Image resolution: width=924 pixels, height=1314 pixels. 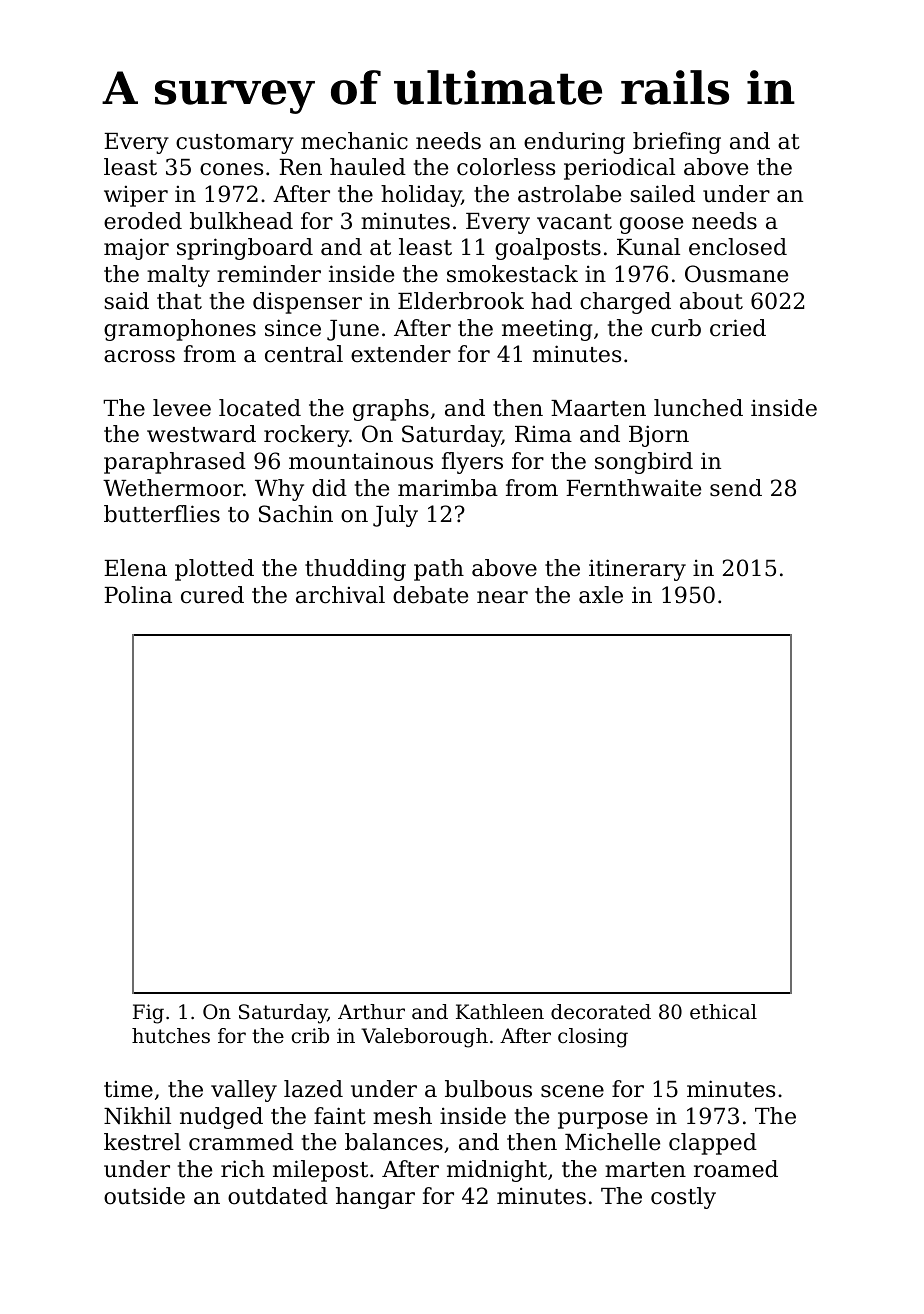 What do you see at coordinates (136, 196) in the page?
I see `wiper` at bounding box center [136, 196].
